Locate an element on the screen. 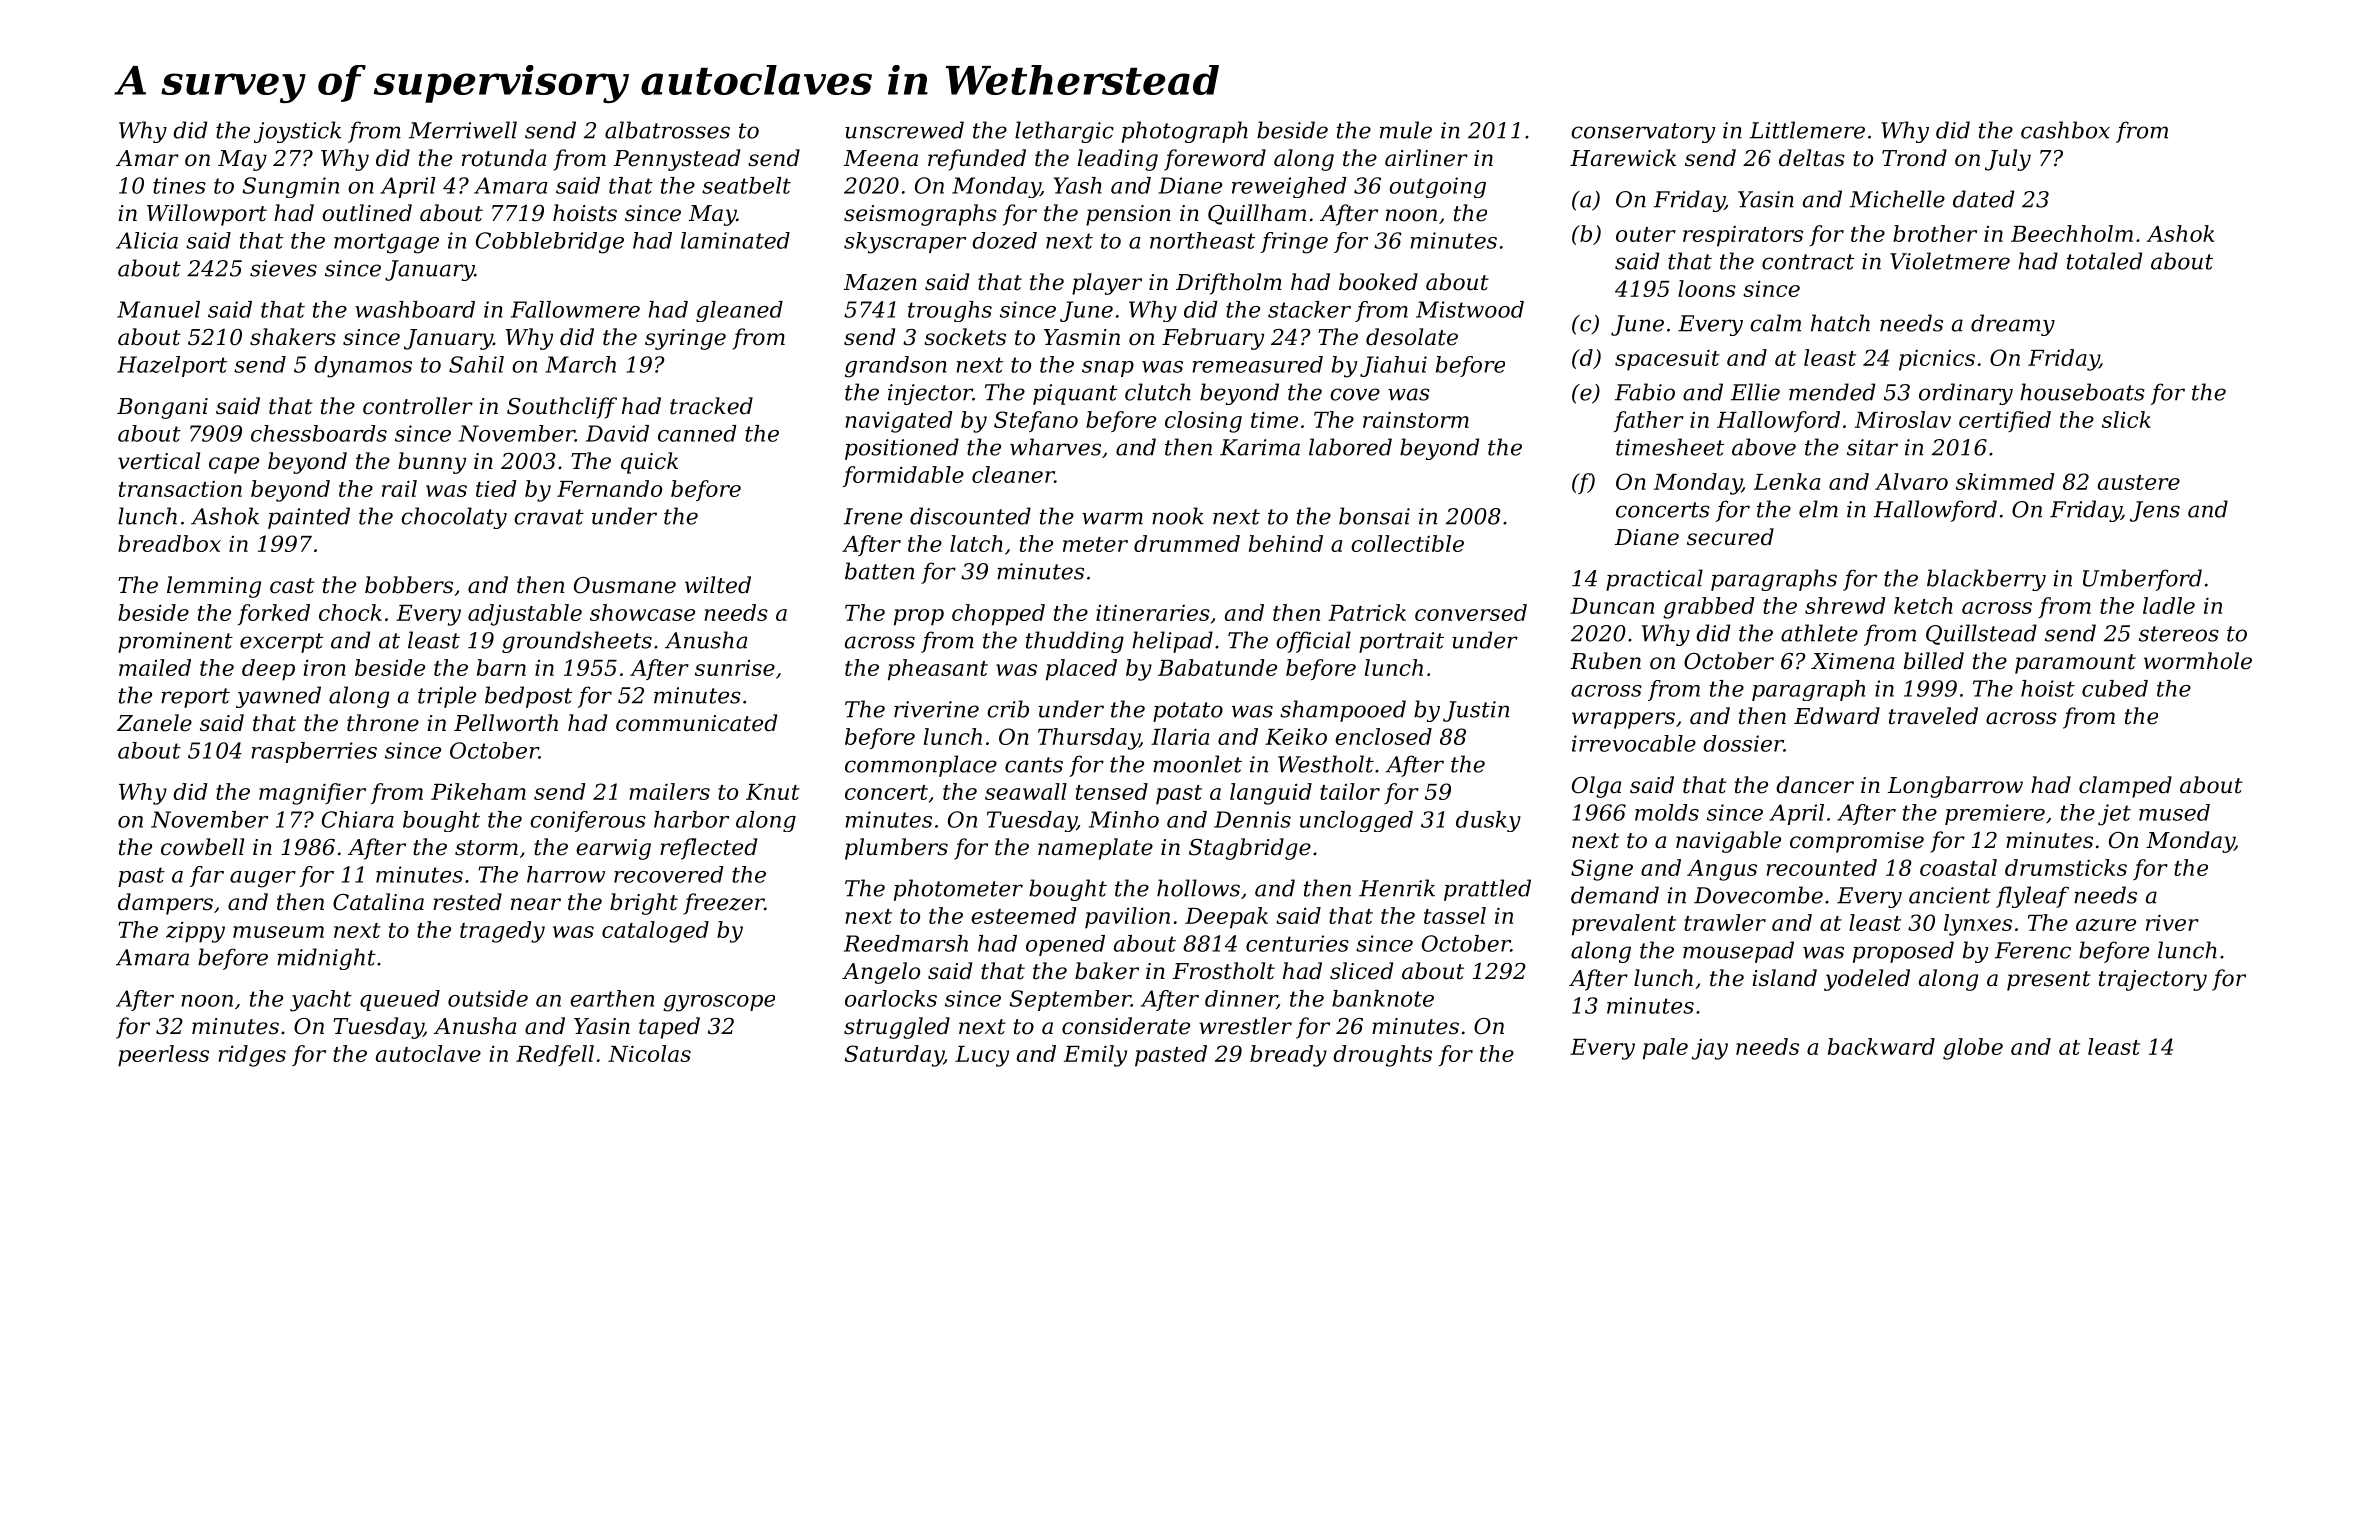 The height and width of the screenshot is (1540, 2380). joystick is located at coordinates (297, 132).
